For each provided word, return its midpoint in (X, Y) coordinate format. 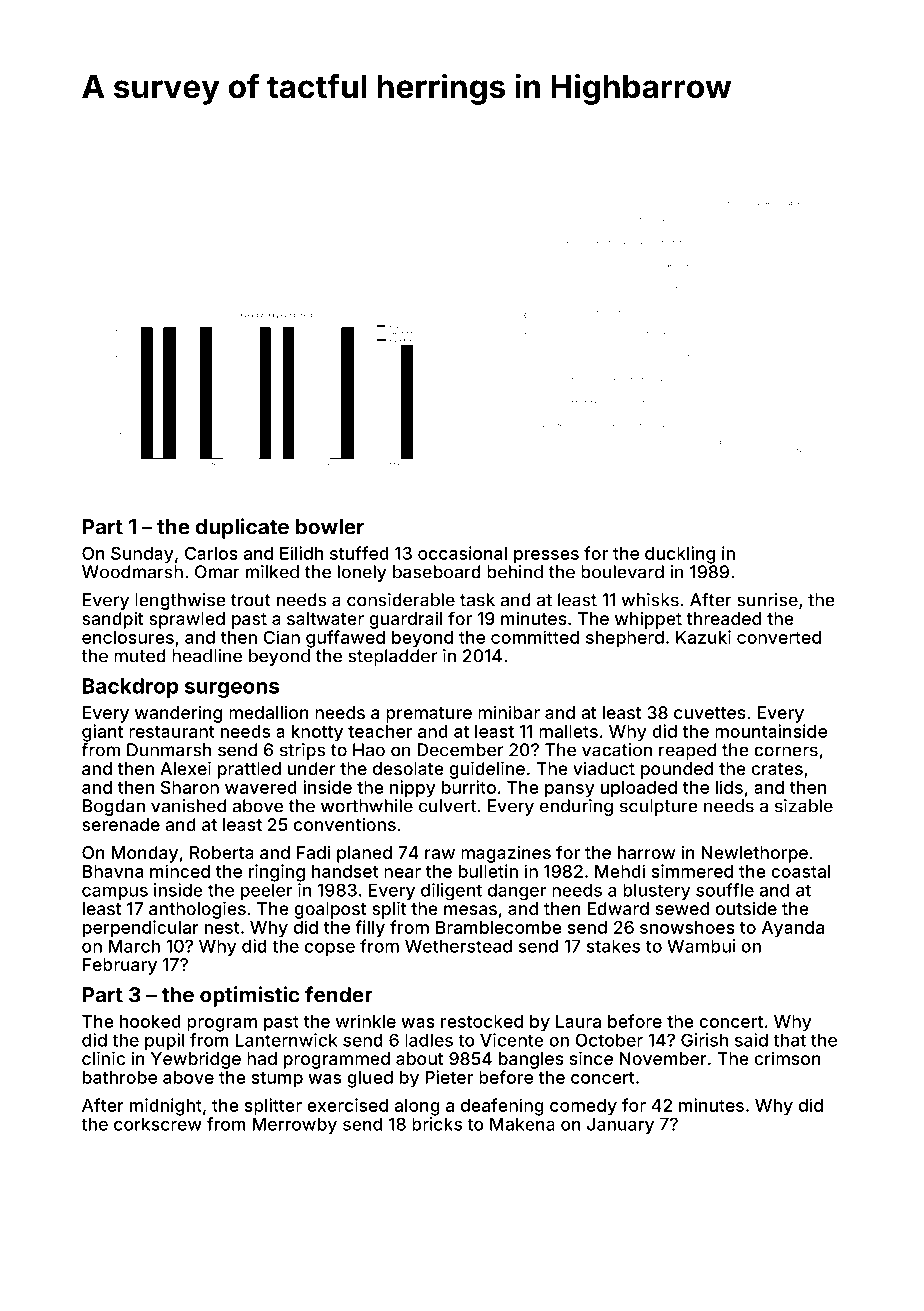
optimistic (249, 996)
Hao (369, 750)
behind (515, 572)
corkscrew (158, 1124)
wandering (178, 714)
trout (251, 600)
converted (779, 637)
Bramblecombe (499, 927)
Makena (522, 1124)
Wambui (701, 946)
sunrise (767, 600)
